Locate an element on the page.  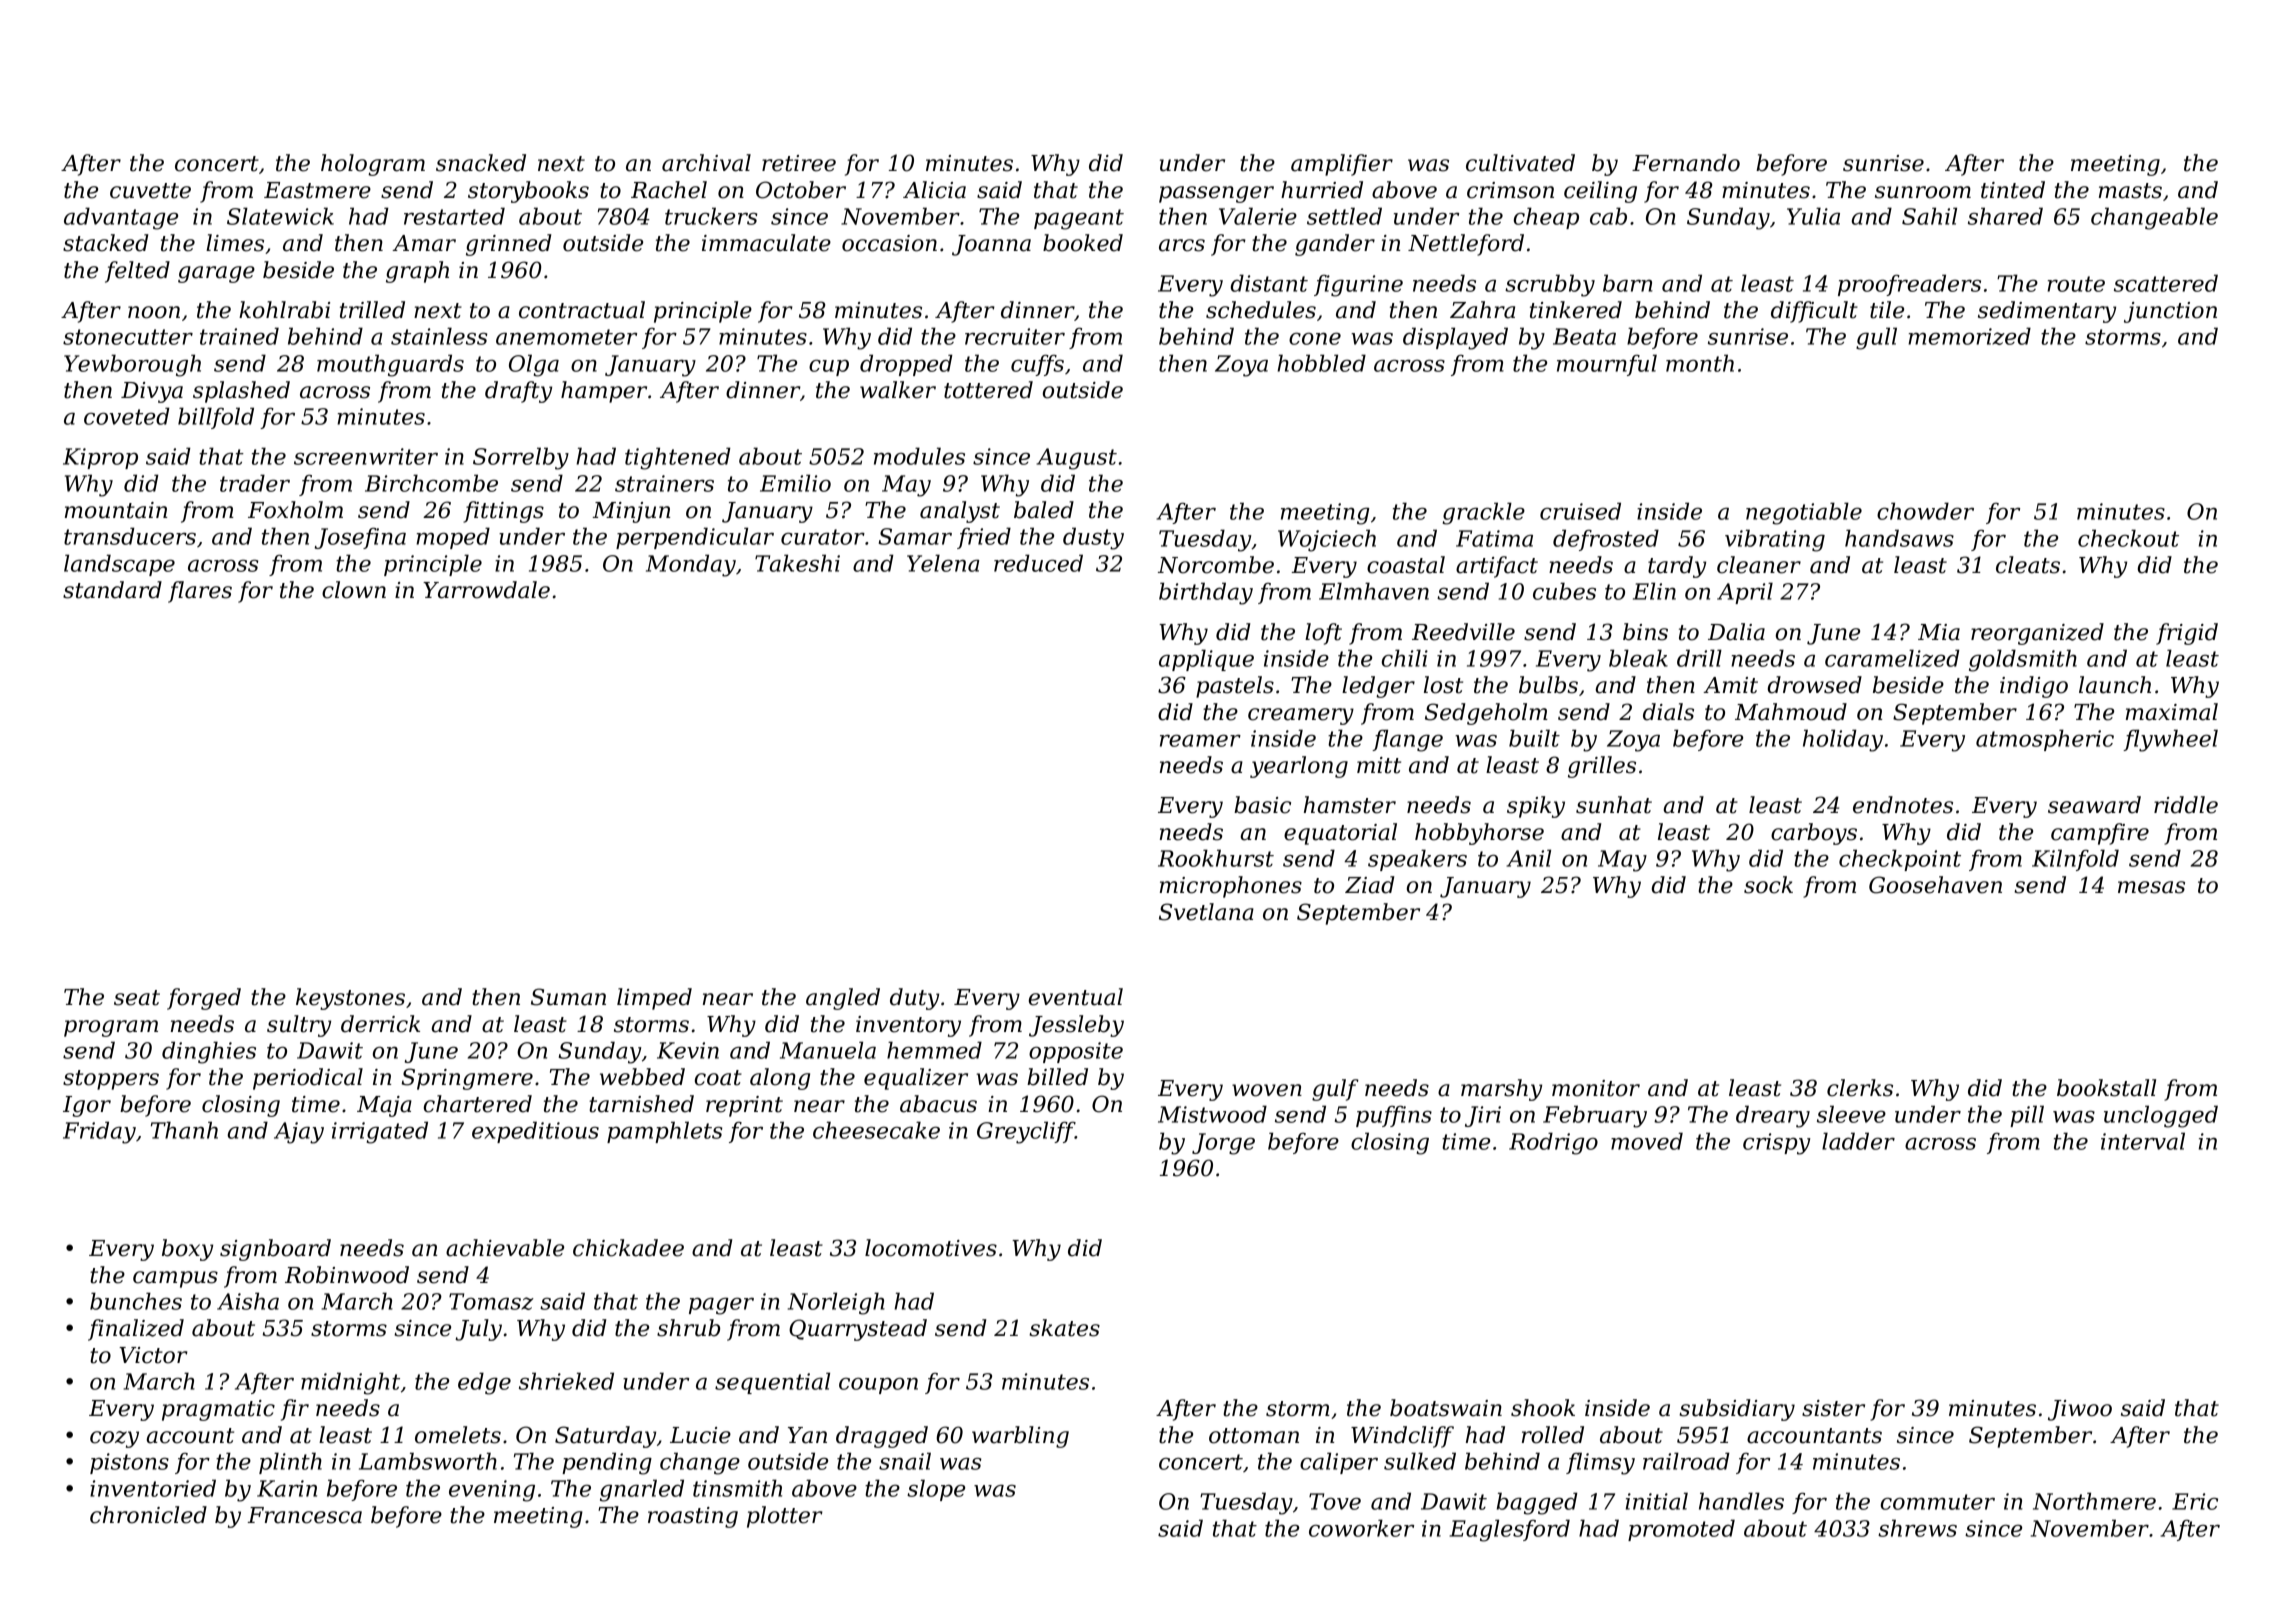
sock is located at coordinates (1768, 885).
